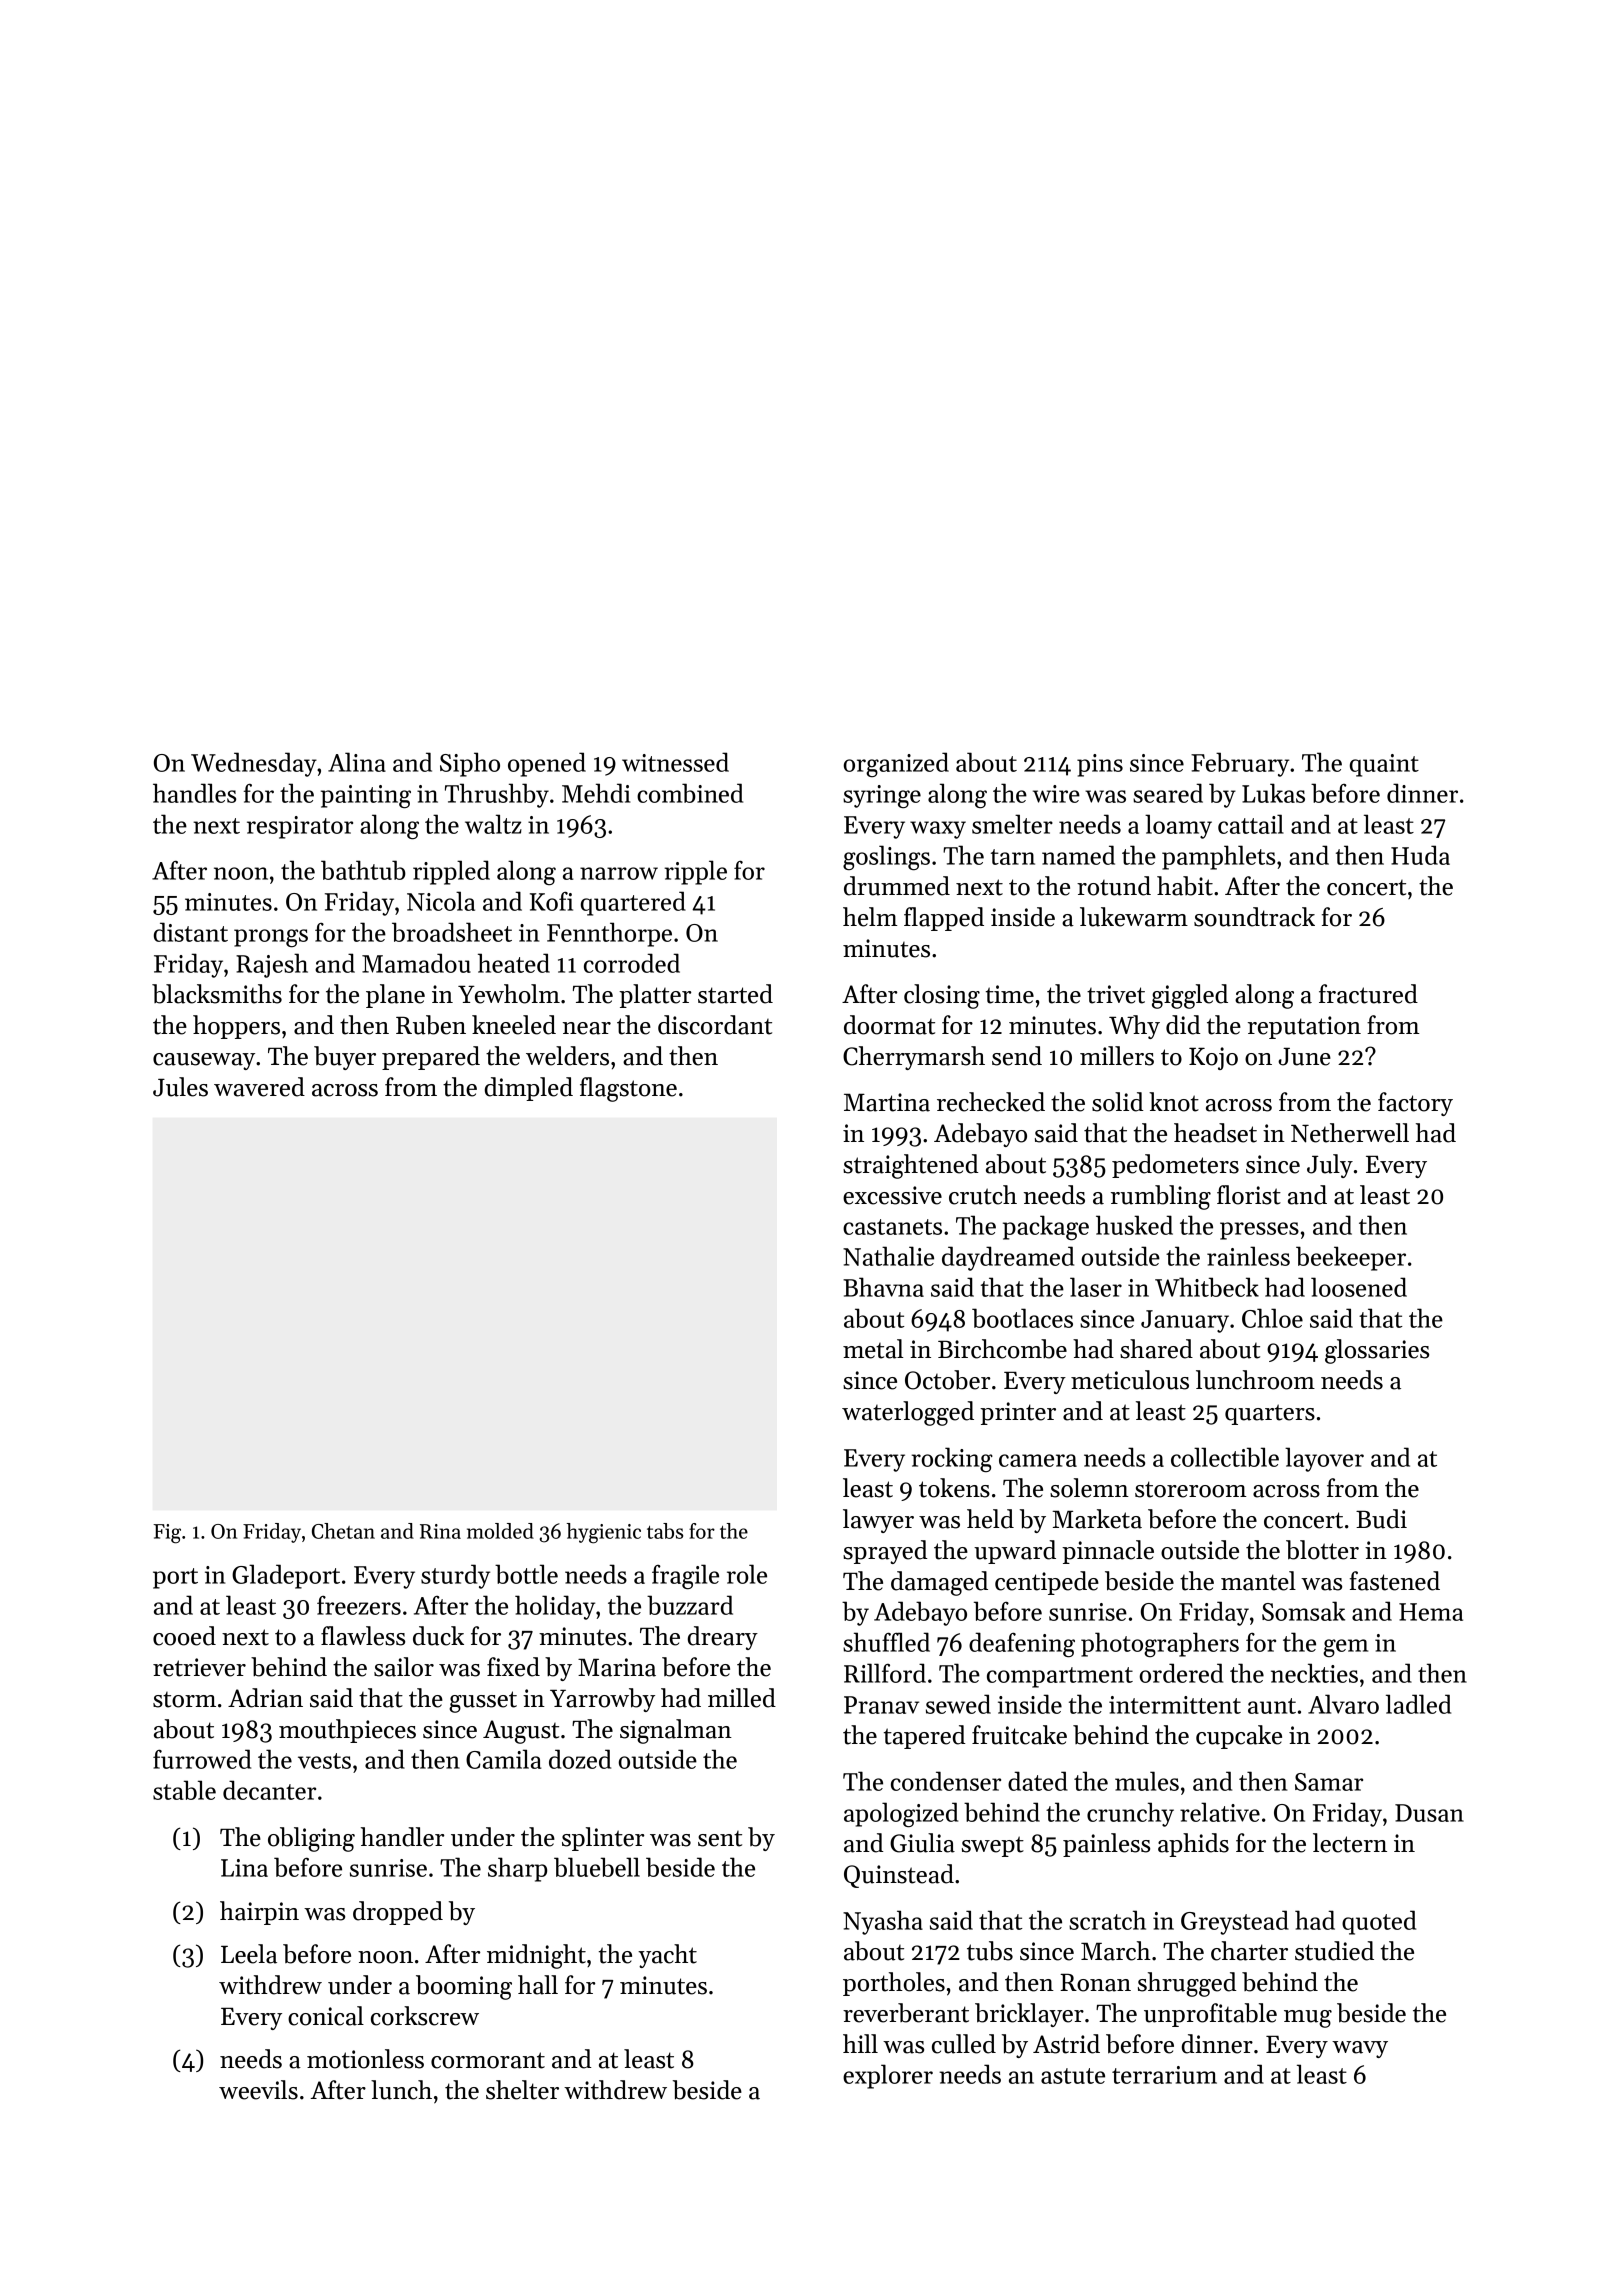 This screenshot has height=2292, width=1620. I want to click on narrow, so click(619, 873).
